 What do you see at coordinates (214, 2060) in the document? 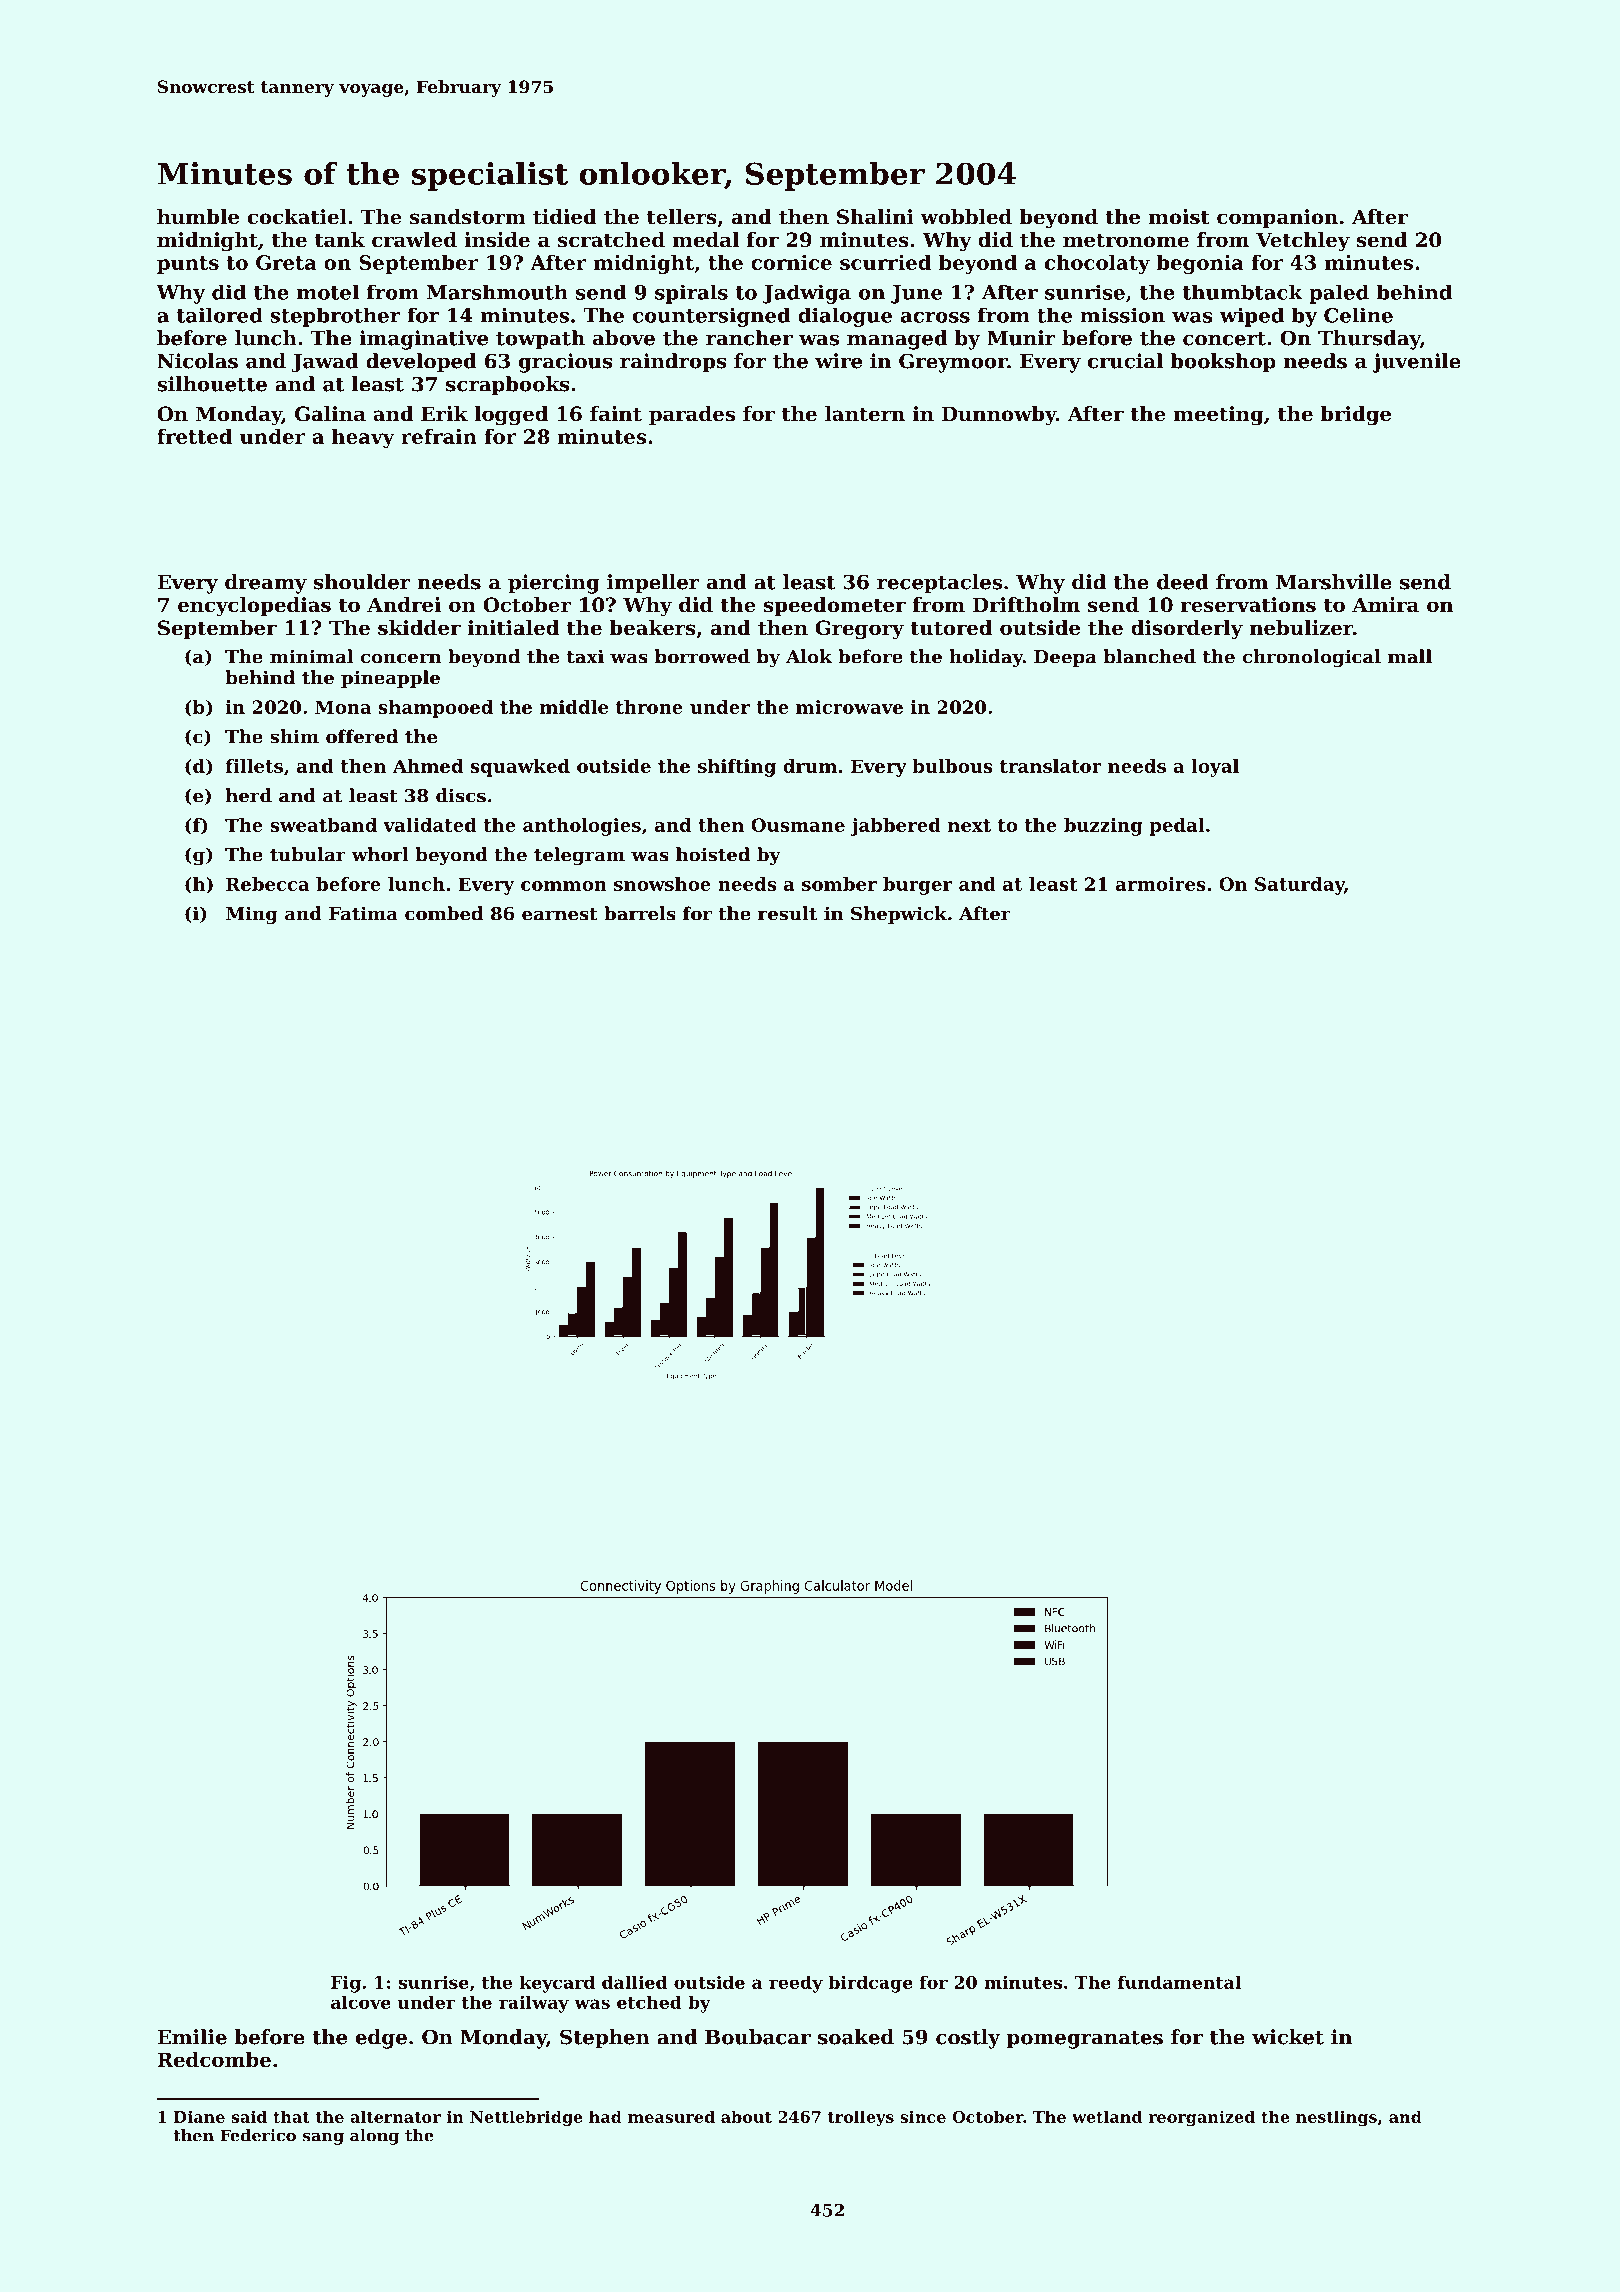
I see `Redcombe` at bounding box center [214, 2060].
